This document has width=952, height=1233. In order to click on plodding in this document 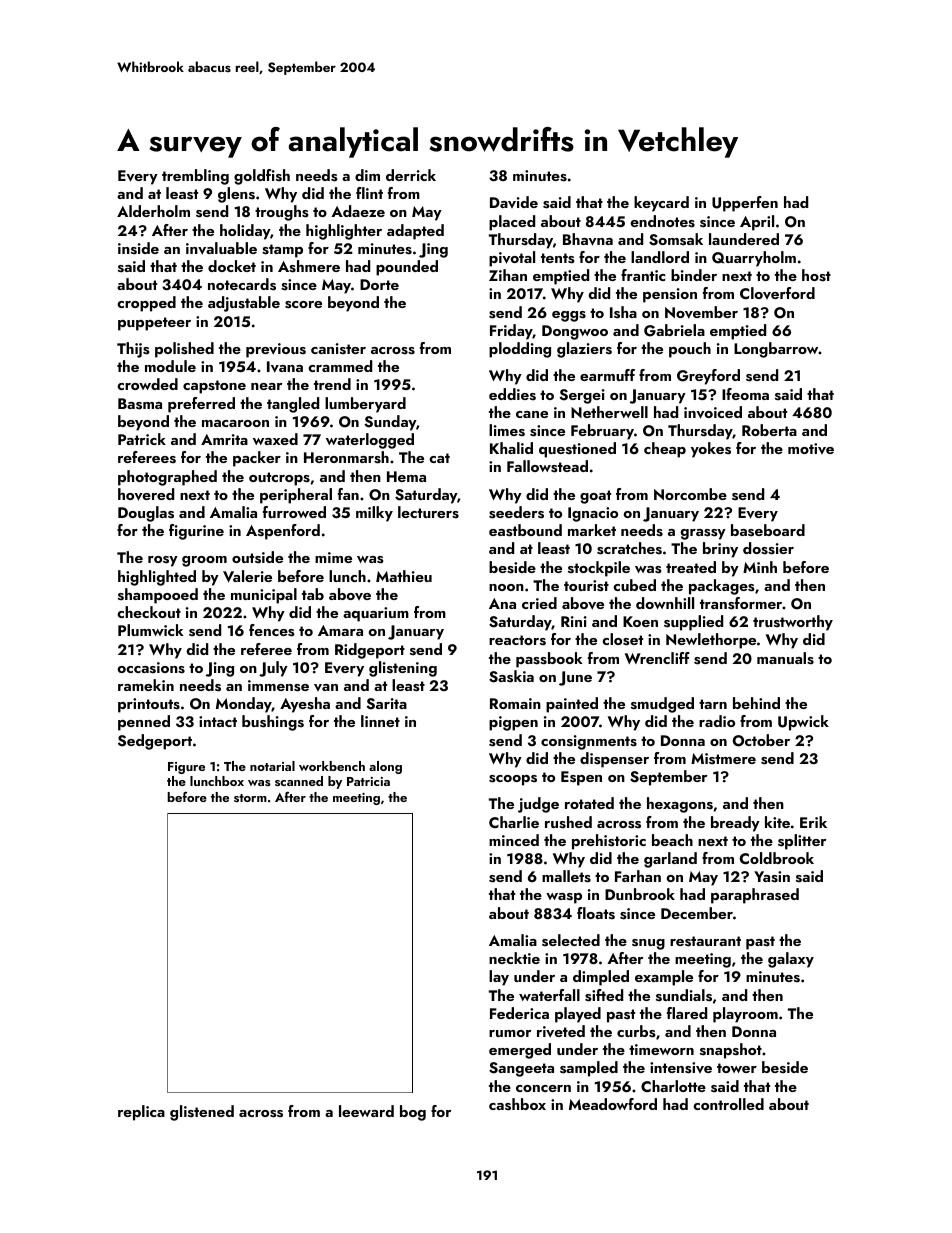, I will do `click(520, 350)`.
